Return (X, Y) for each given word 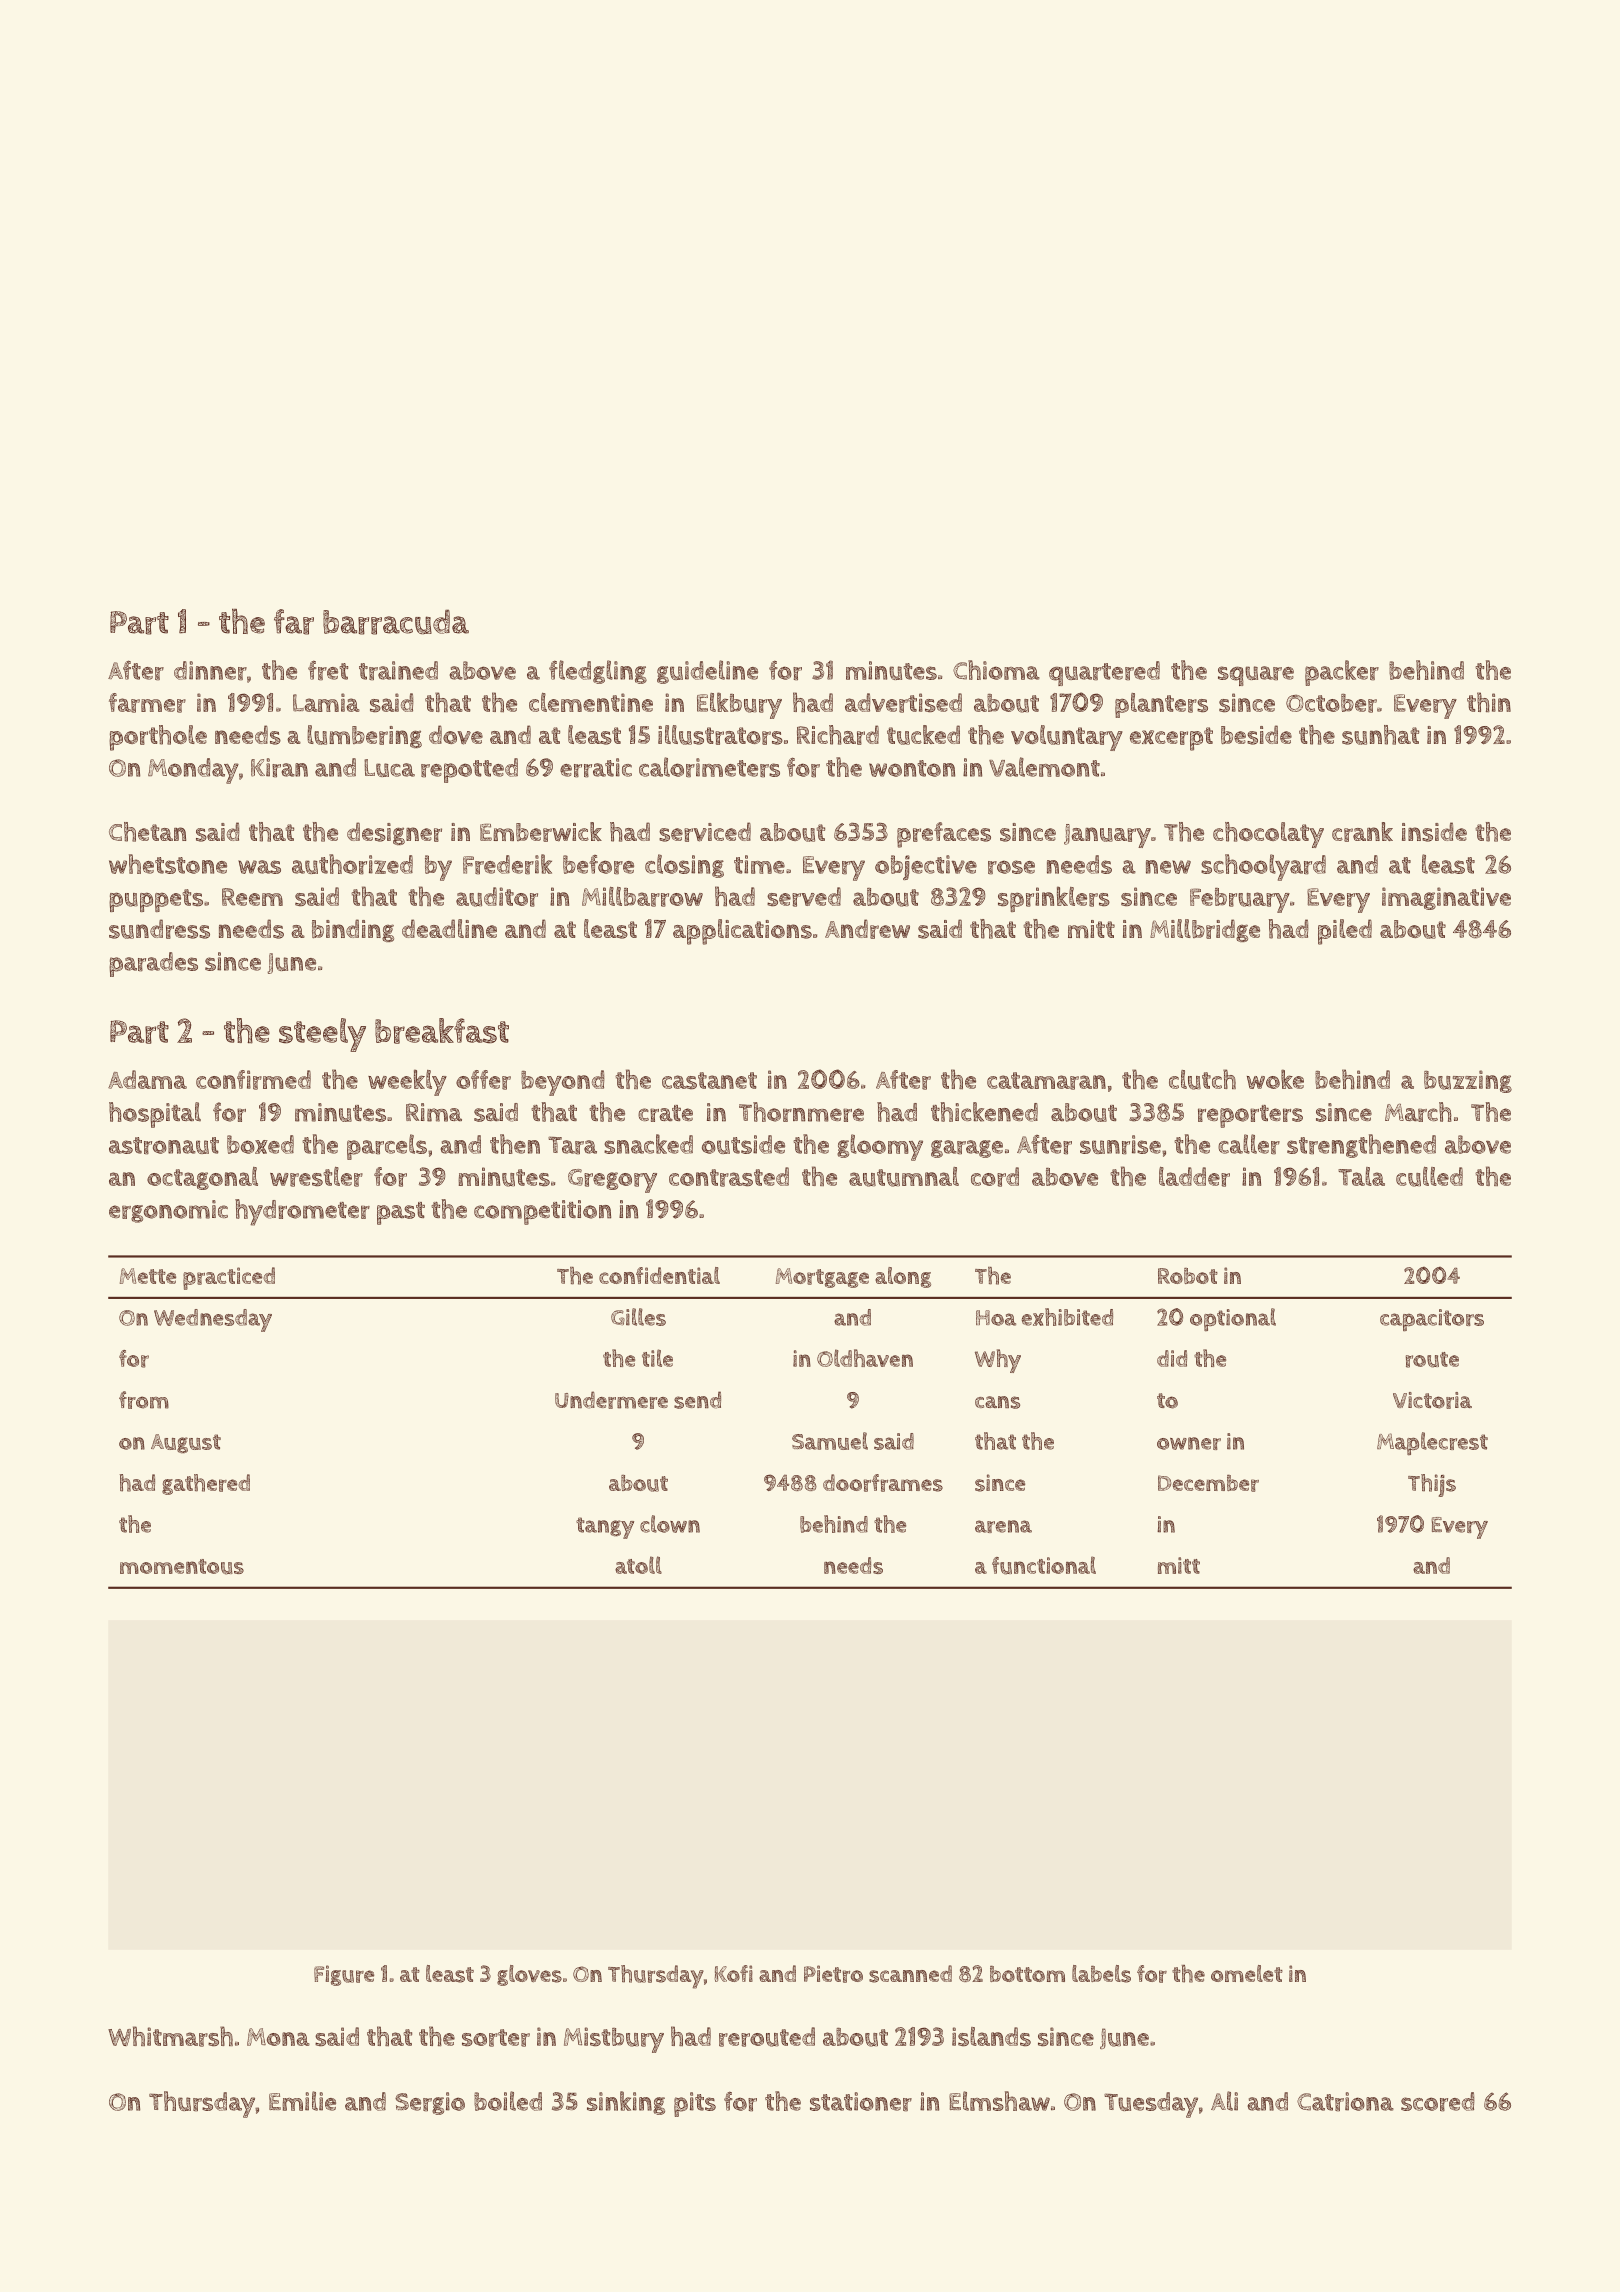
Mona (278, 2037)
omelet (1247, 1973)
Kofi (733, 1973)
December (1208, 1483)
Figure (344, 1975)
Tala (1361, 1176)
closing (684, 866)
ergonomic (168, 1211)
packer (1342, 673)
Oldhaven (865, 1358)
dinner (210, 671)
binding (353, 930)
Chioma (996, 670)
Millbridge (1205, 930)
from (144, 1400)
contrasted (729, 1177)
